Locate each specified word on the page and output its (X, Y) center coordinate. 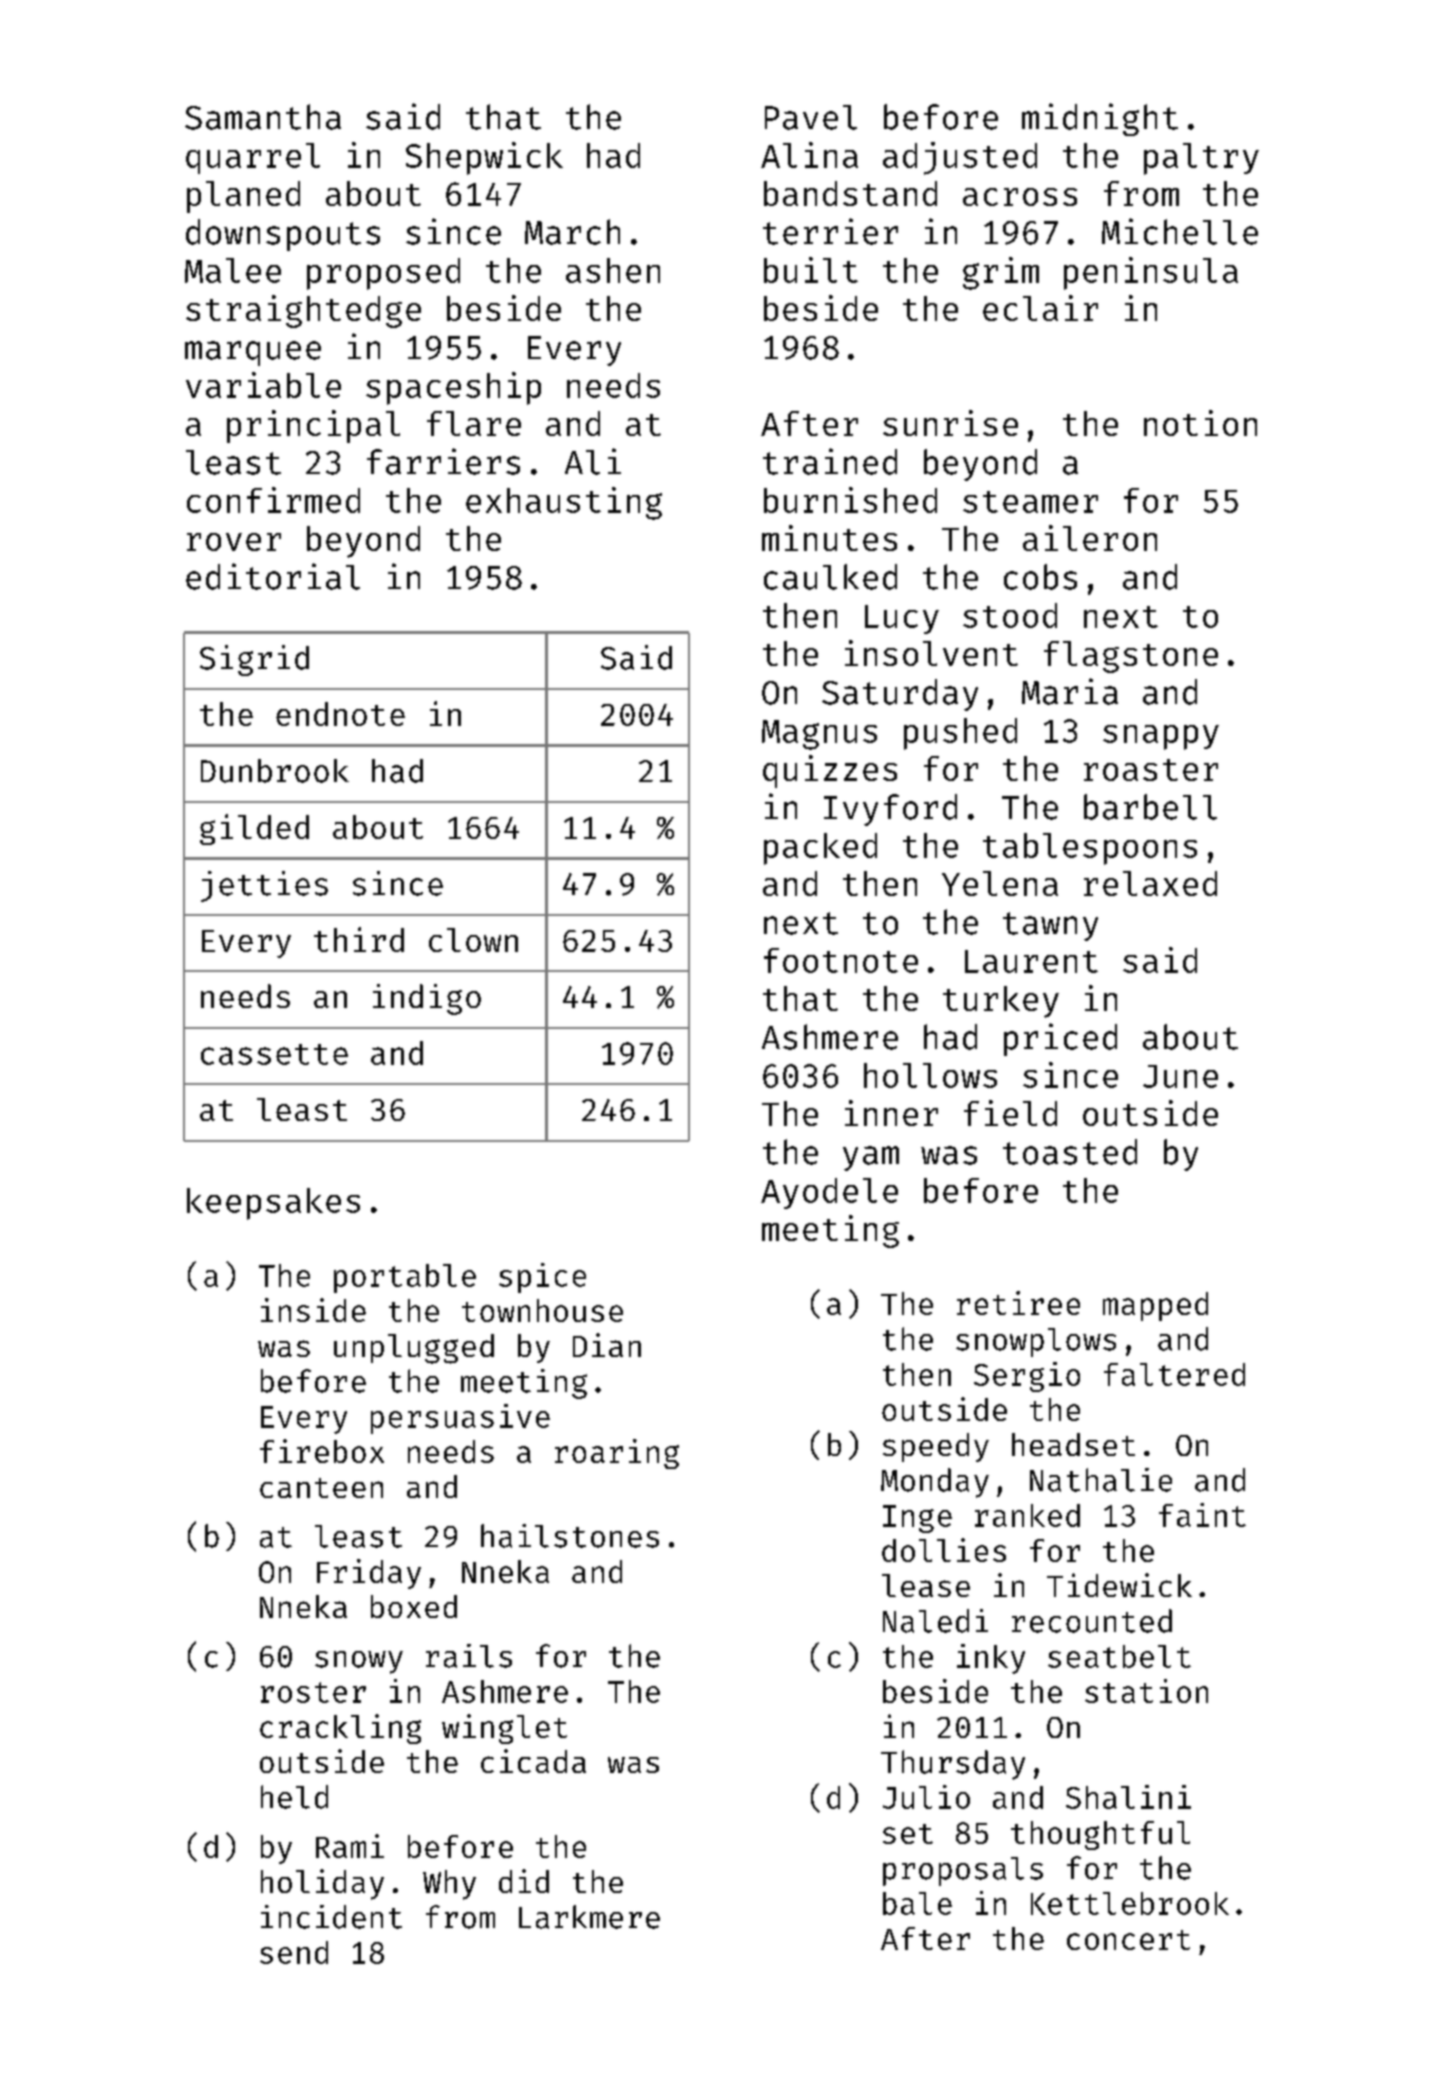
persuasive (460, 1419)
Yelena (1000, 883)
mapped (1155, 1306)
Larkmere (589, 1917)
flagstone (1131, 657)
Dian (607, 1345)
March (572, 232)
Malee (233, 270)
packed (820, 849)
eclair (1040, 308)
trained (830, 461)
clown (473, 940)
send (294, 1952)
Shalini (1128, 1797)
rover (234, 542)
